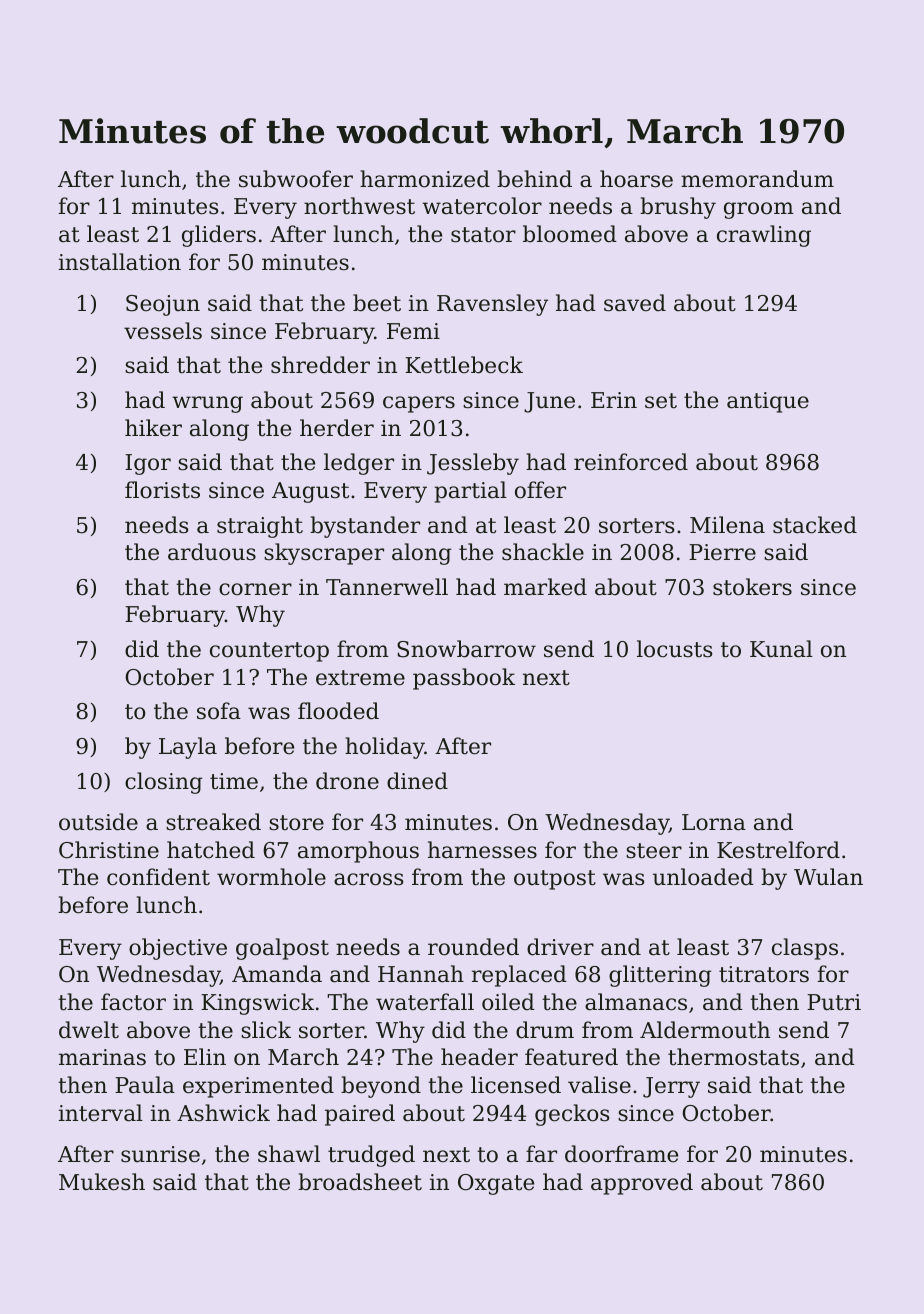 This page has height=1314, width=924. What do you see at coordinates (482, 850) in the page?
I see `harnesses` at bounding box center [482, 850].
